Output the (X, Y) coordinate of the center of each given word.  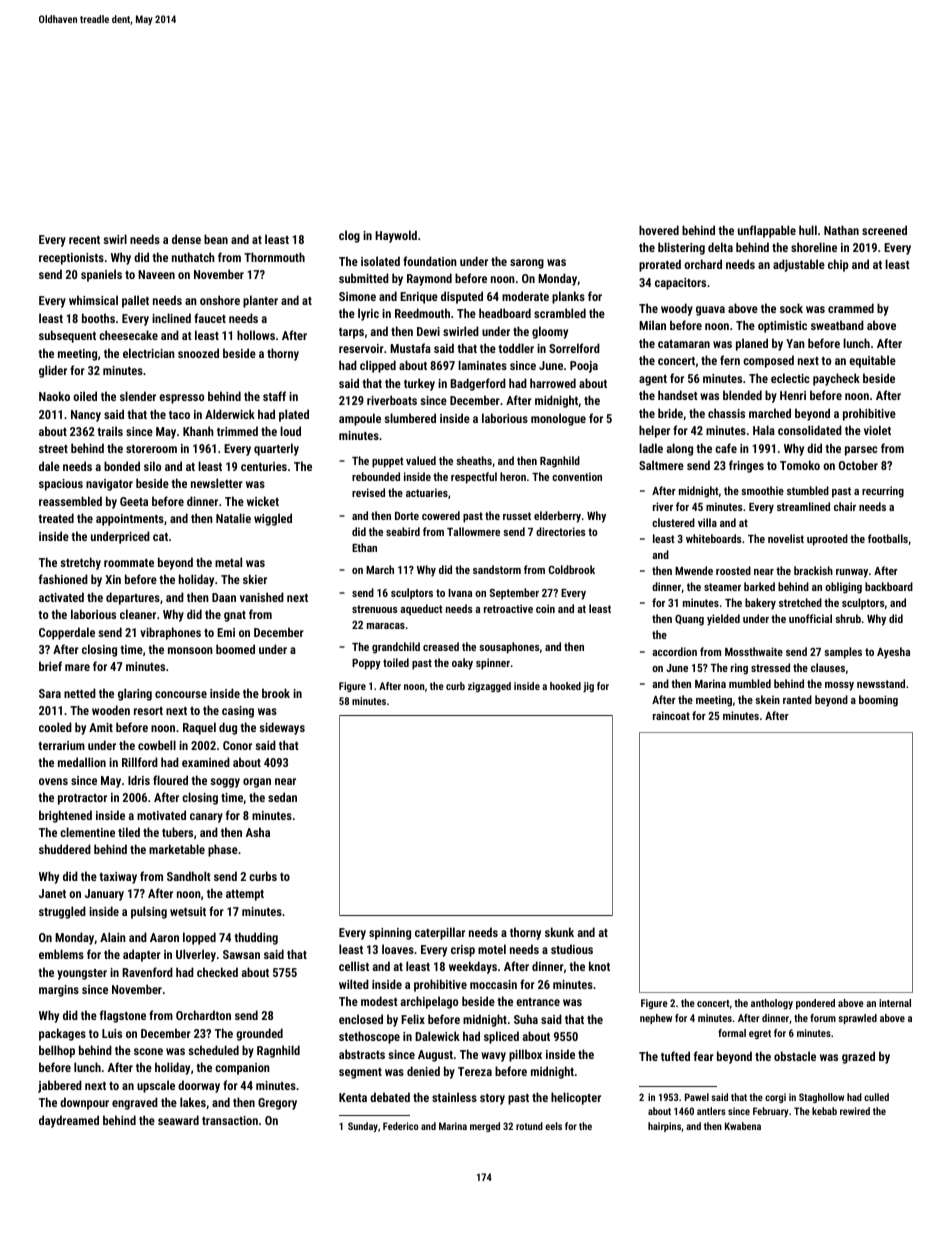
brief (50, 666)
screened (884, 230)
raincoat (671, 715)
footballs (888, 538)
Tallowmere (473, 531)
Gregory (277, 1104)
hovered (659, 230)
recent (84, 240)
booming (878, 701)
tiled (129, 832)
